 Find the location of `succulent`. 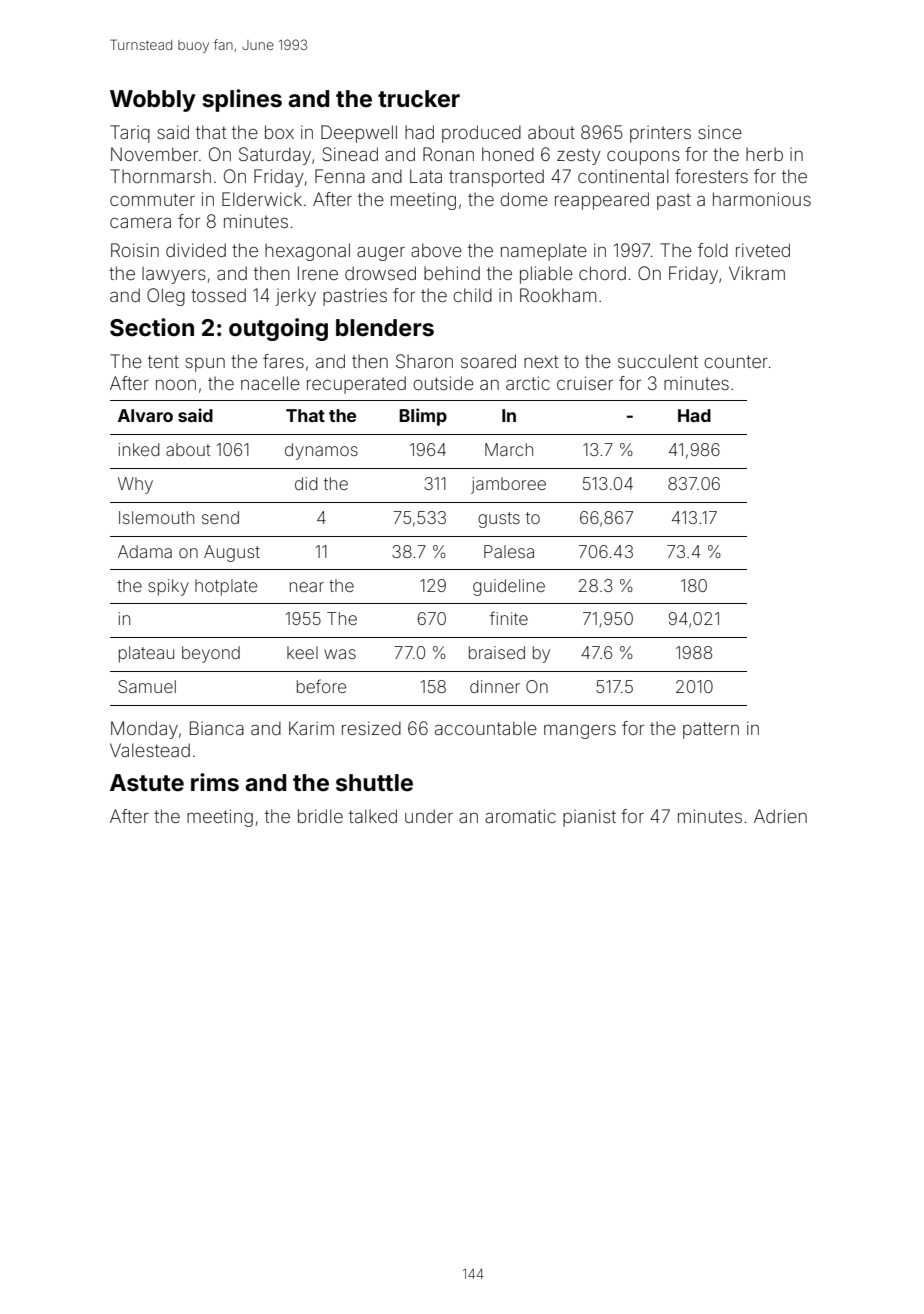

succulent is located at coordinates (658, 361).
